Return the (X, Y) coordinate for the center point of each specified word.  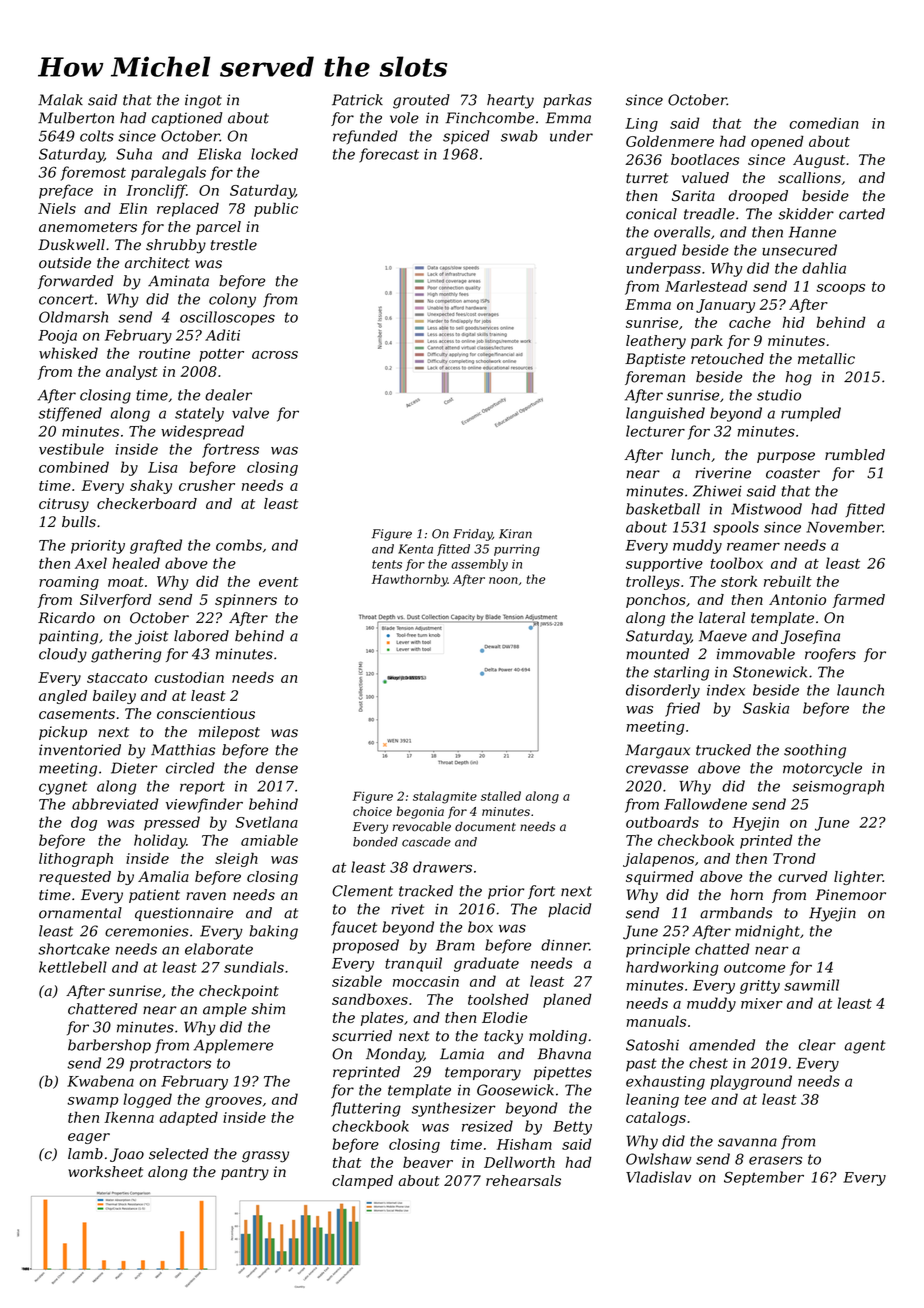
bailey (114, 697)
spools (736, 528)
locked (274, 154)
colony (232, 300)
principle (658, 950)
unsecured (799, 250)
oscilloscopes (227, 318)
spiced (466, 137)
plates (382, 1019)
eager (89, 1138)
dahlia (824, 268)
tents (387, 564)
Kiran (515, 534)
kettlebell (73, 967)
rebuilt (788, 581)
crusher (207, 485)
